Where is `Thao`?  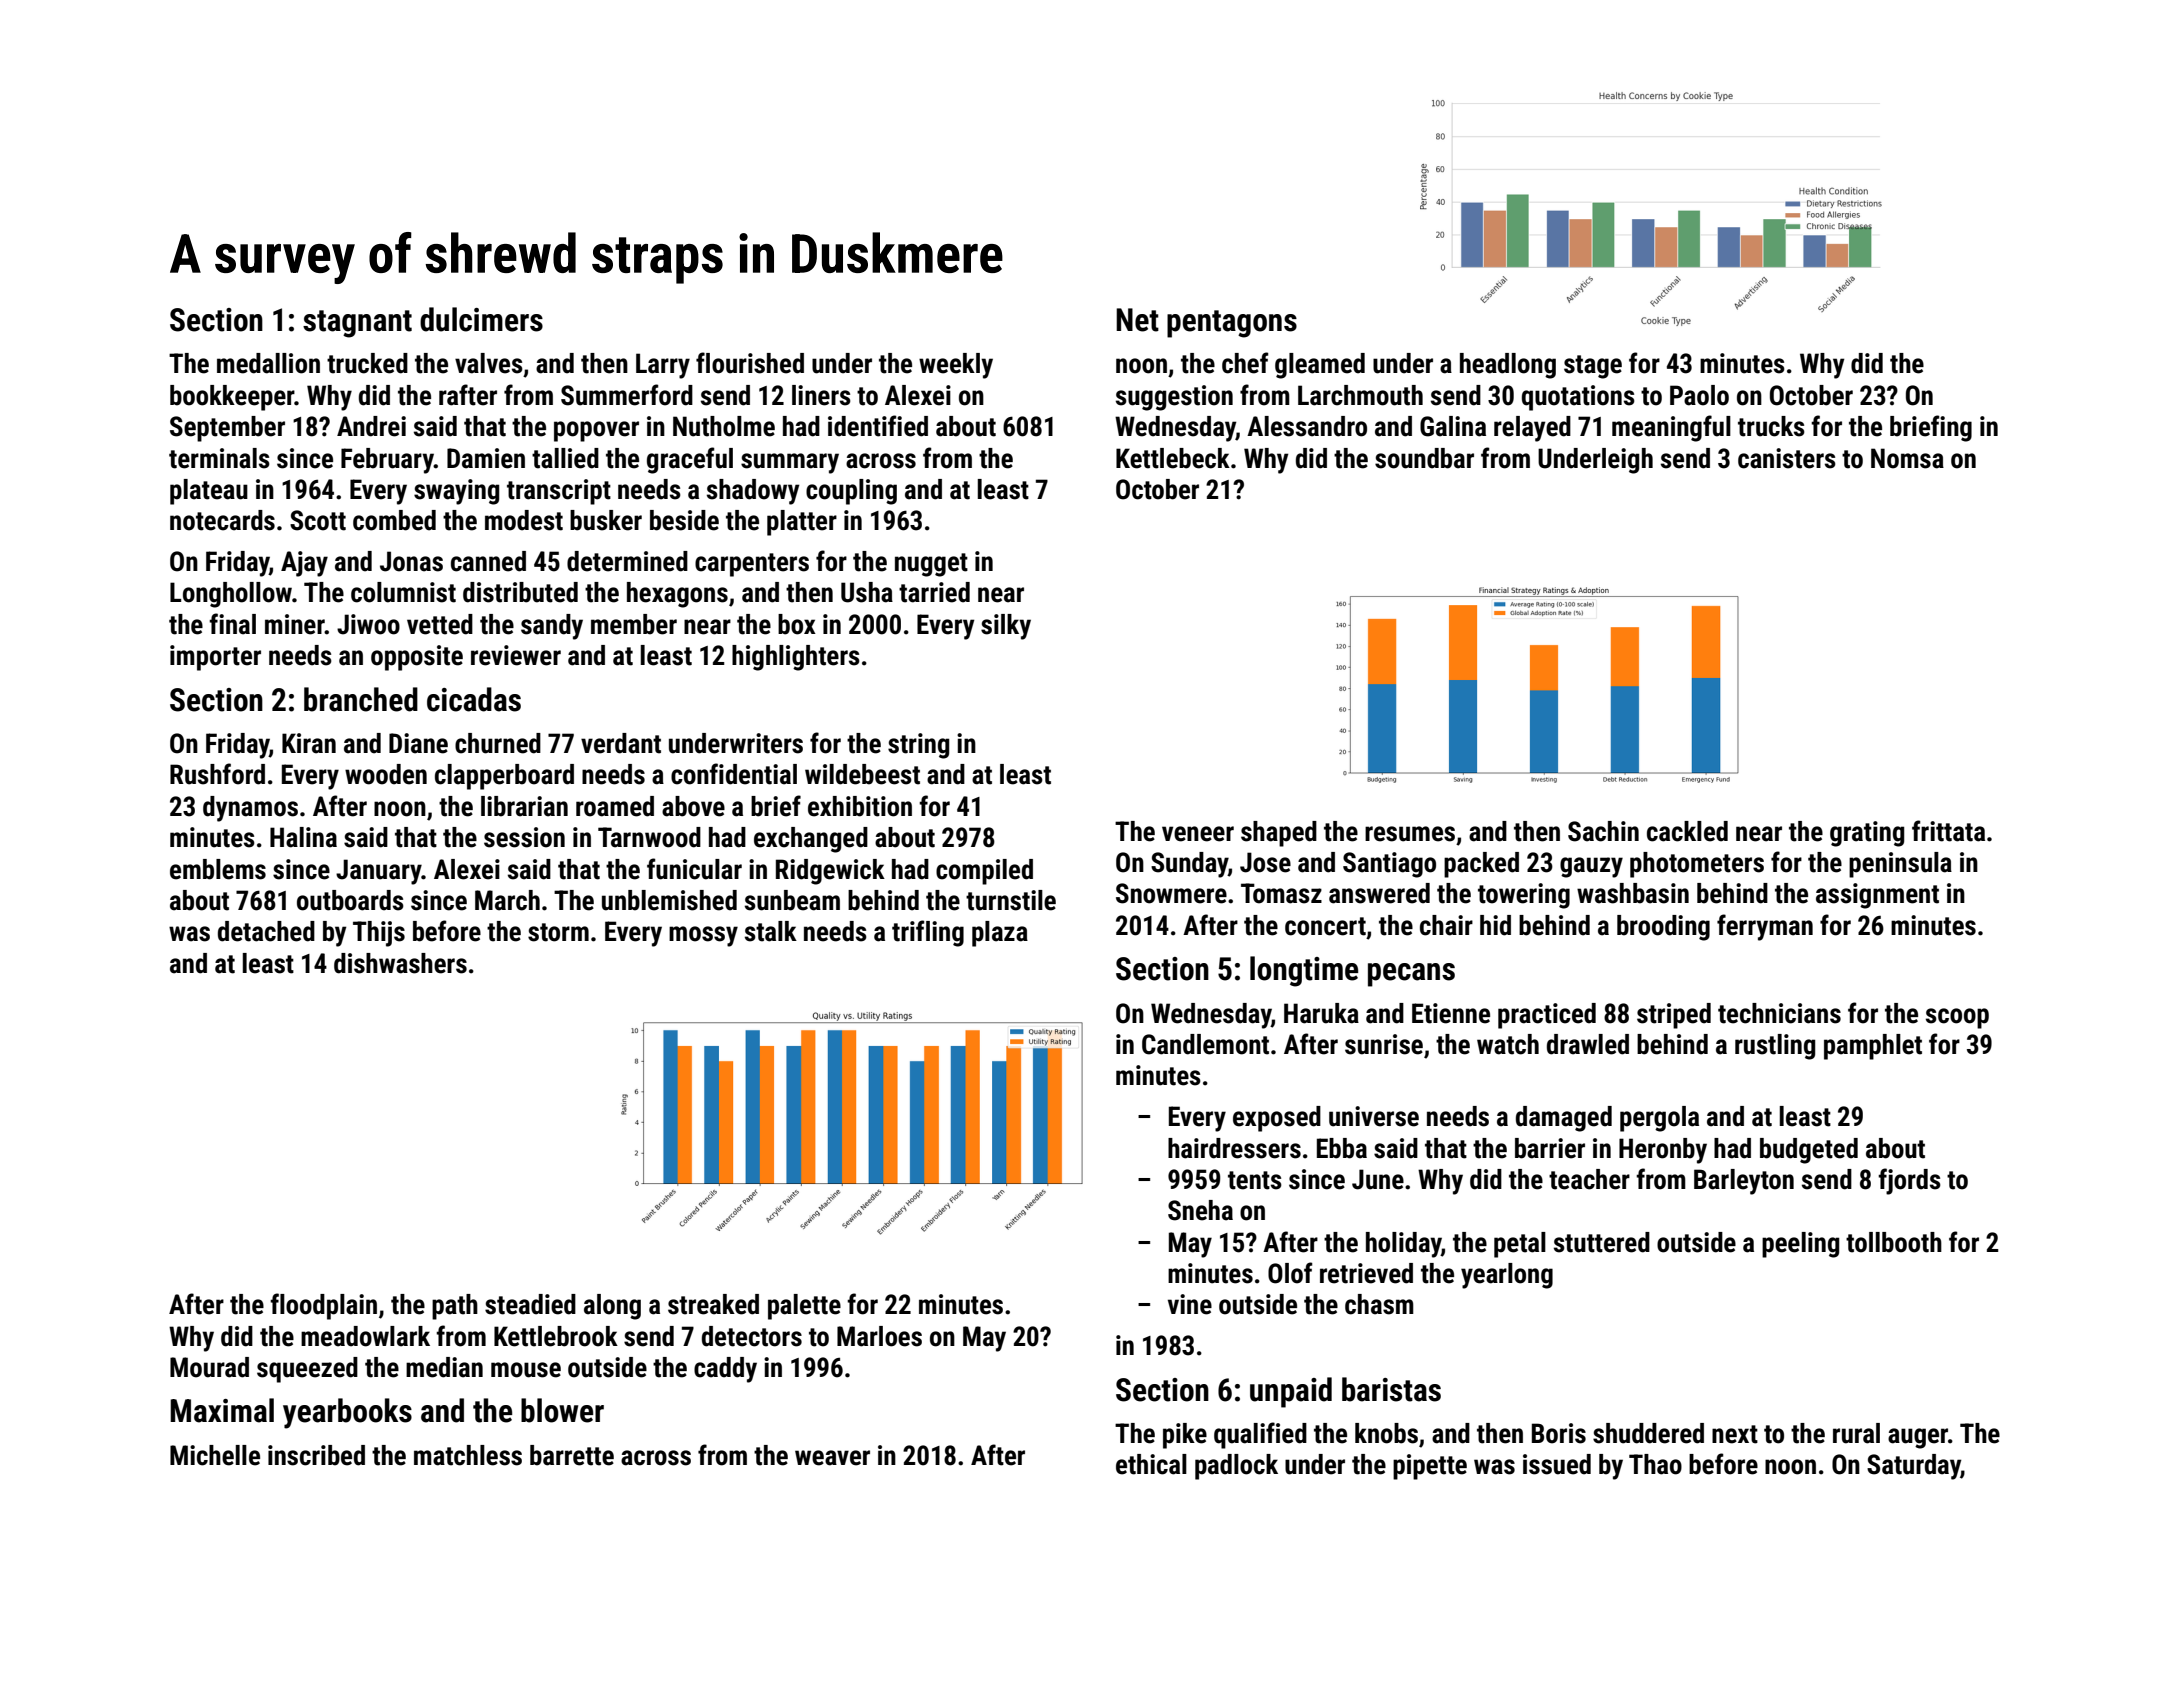 Thao is located at coordinates (1655, 1464).
